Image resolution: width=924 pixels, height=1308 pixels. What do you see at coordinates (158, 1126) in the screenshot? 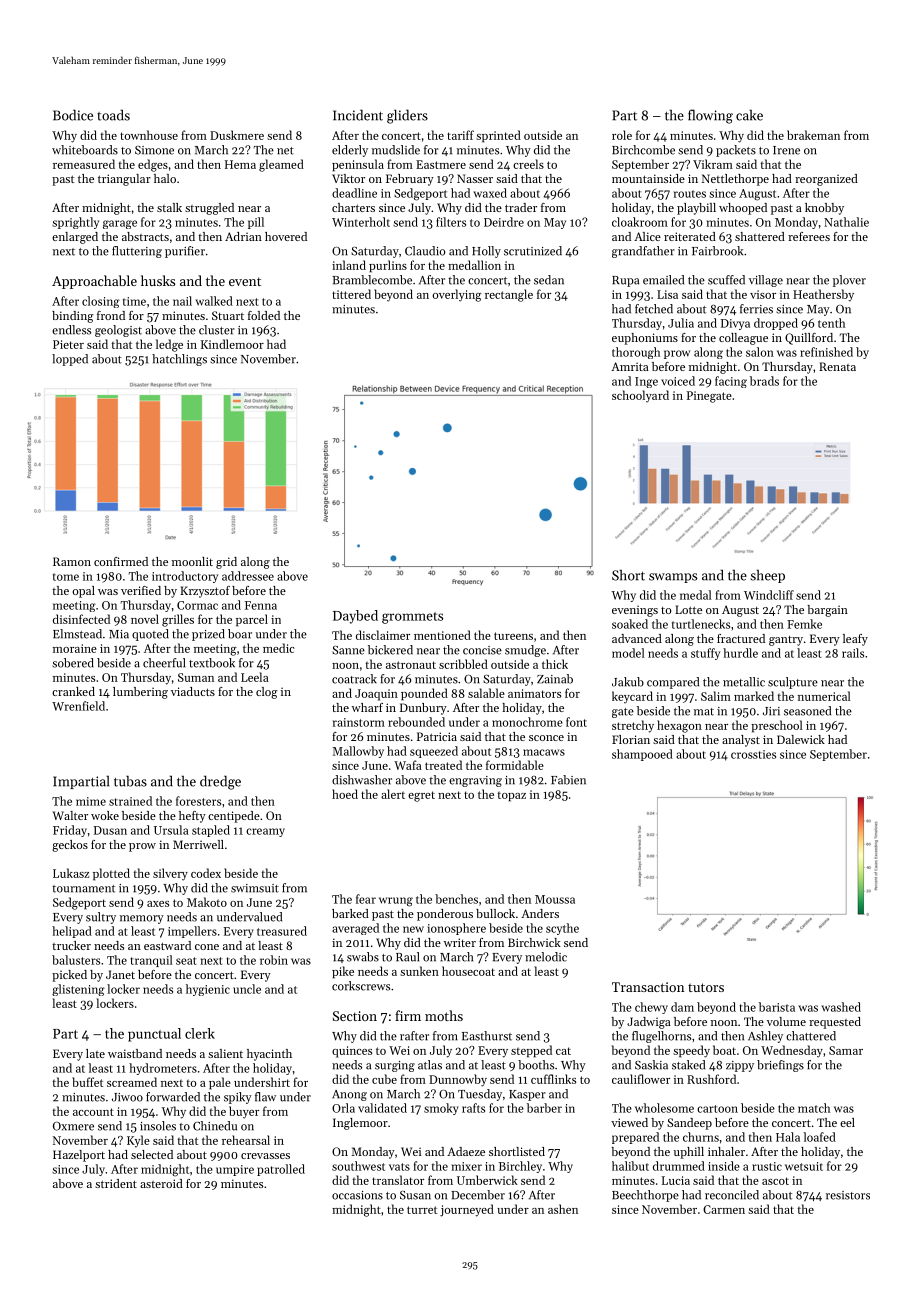
I see `insoles` at bounding box center [158, 1126].
